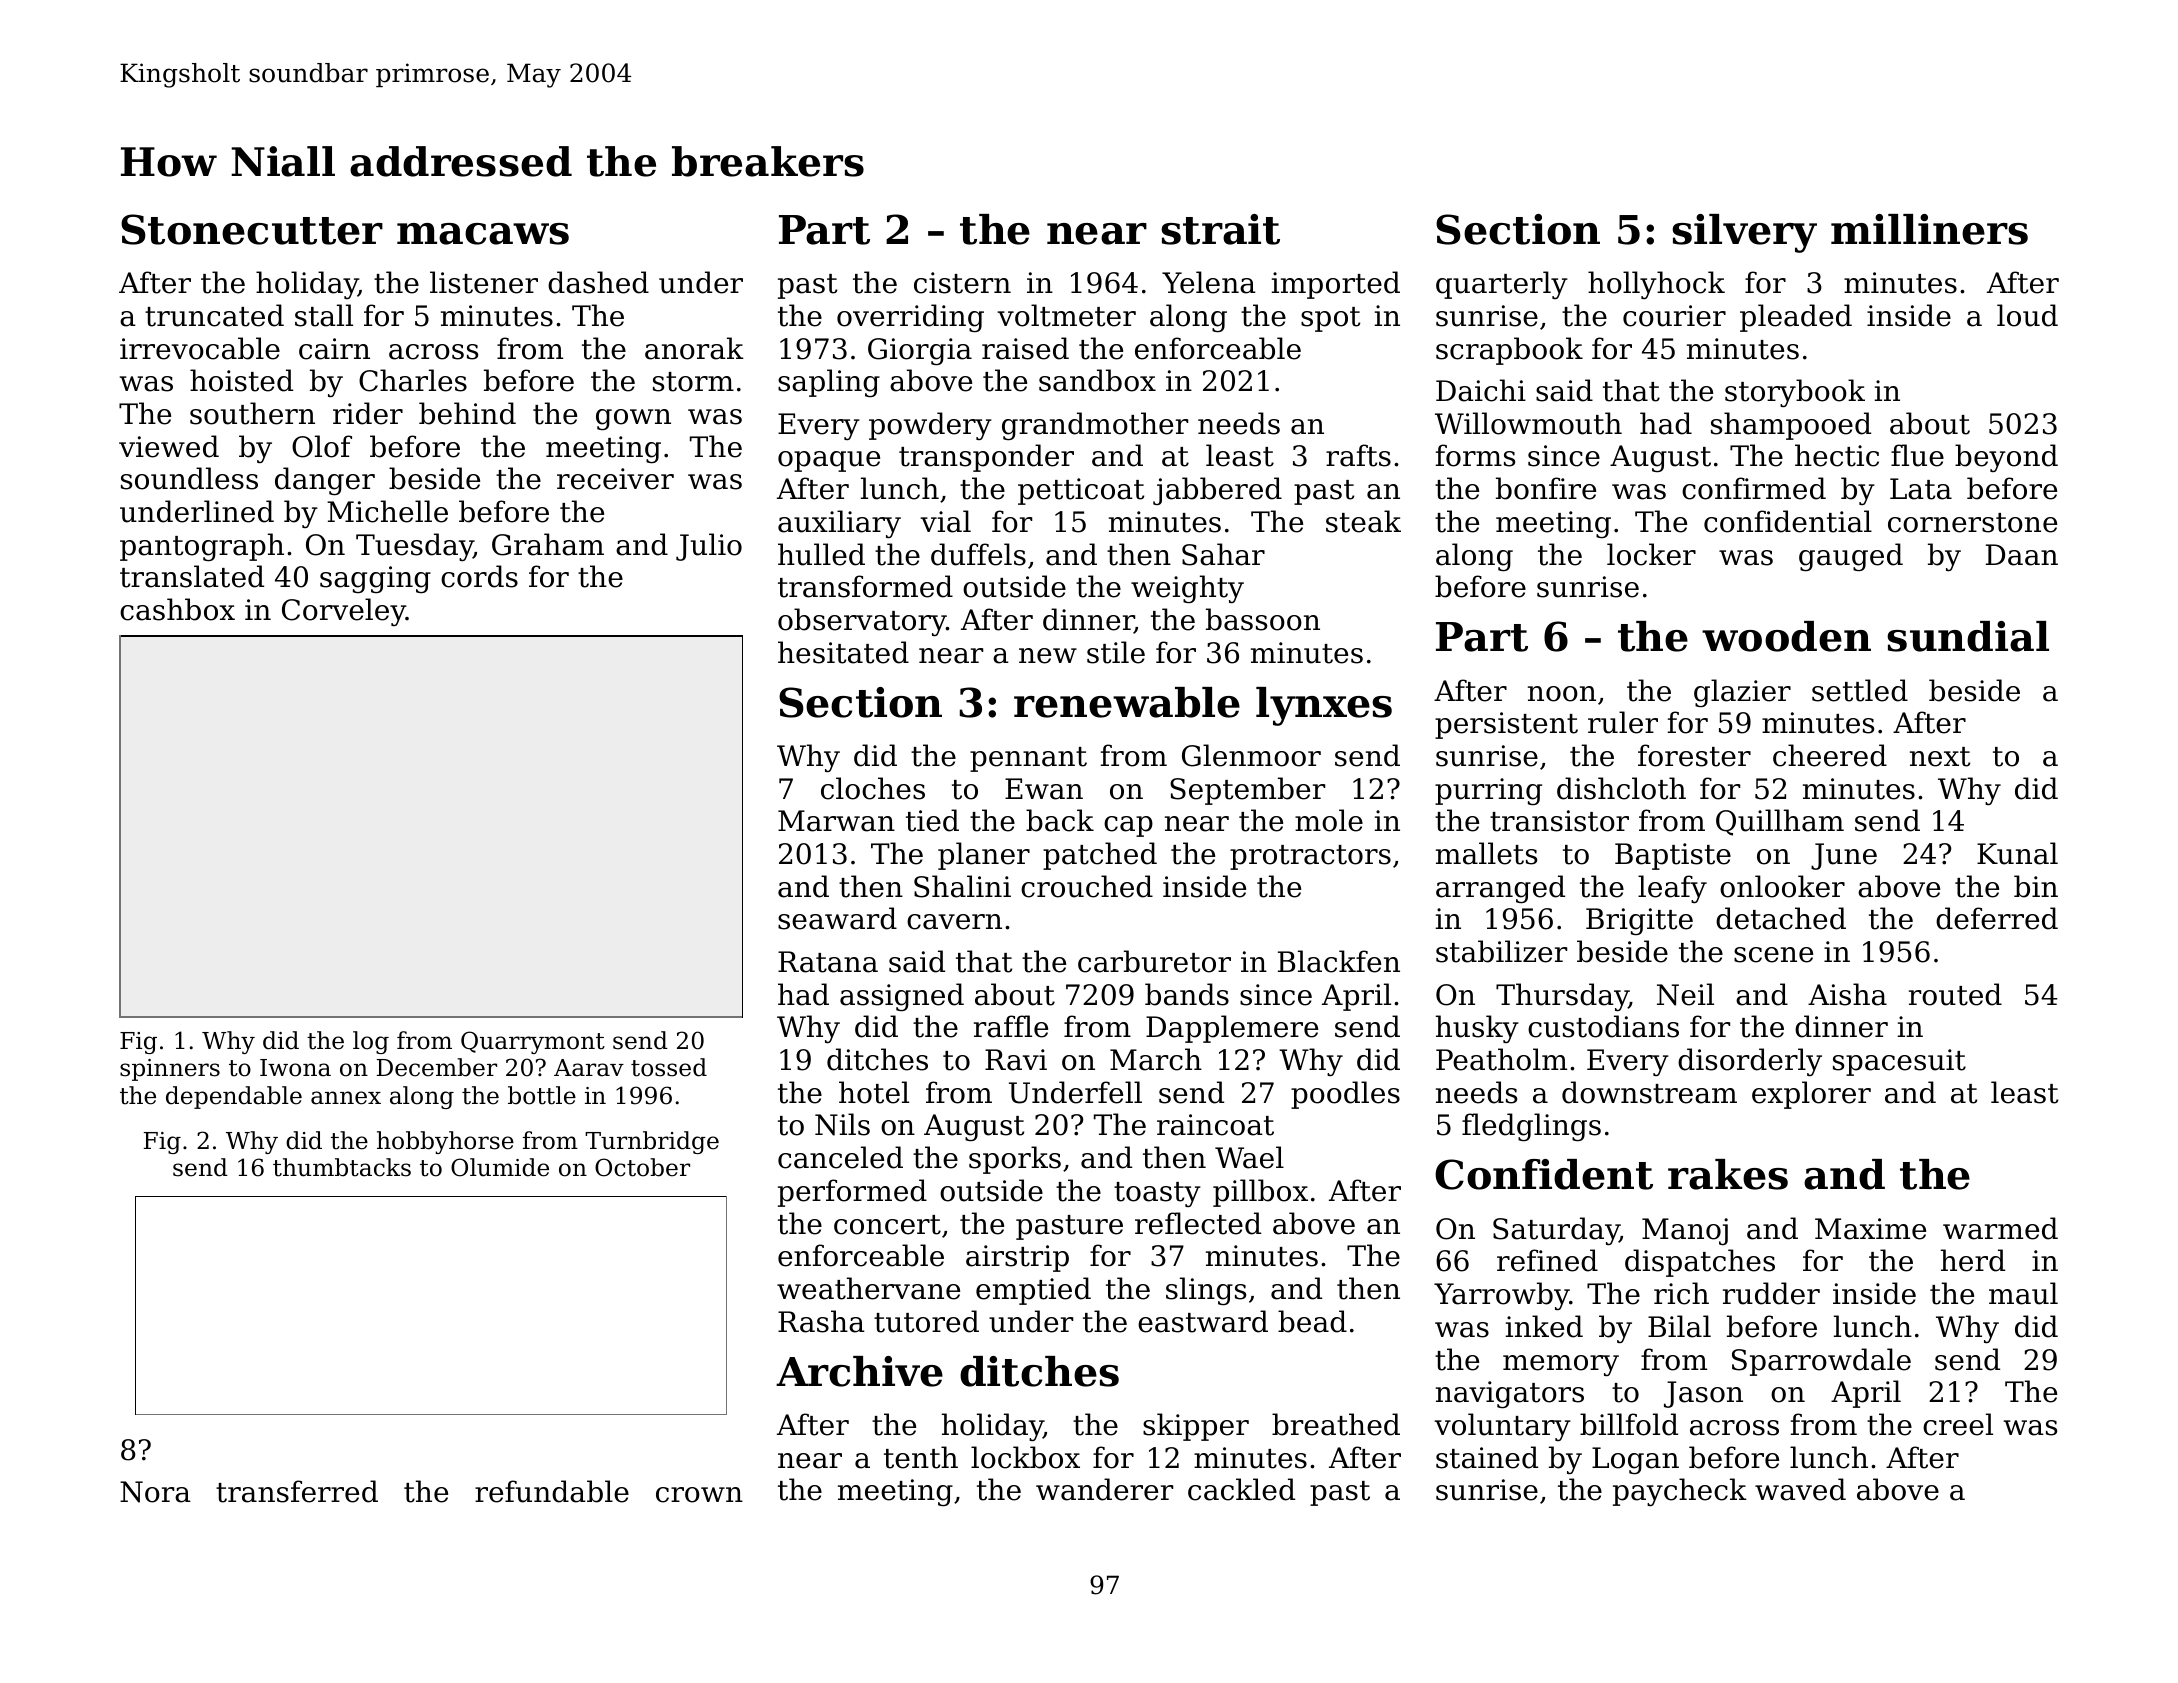  What do you see at coordinates (1795, 393) in the page?
I see `storybook` at bounding box center [1795, 393].
